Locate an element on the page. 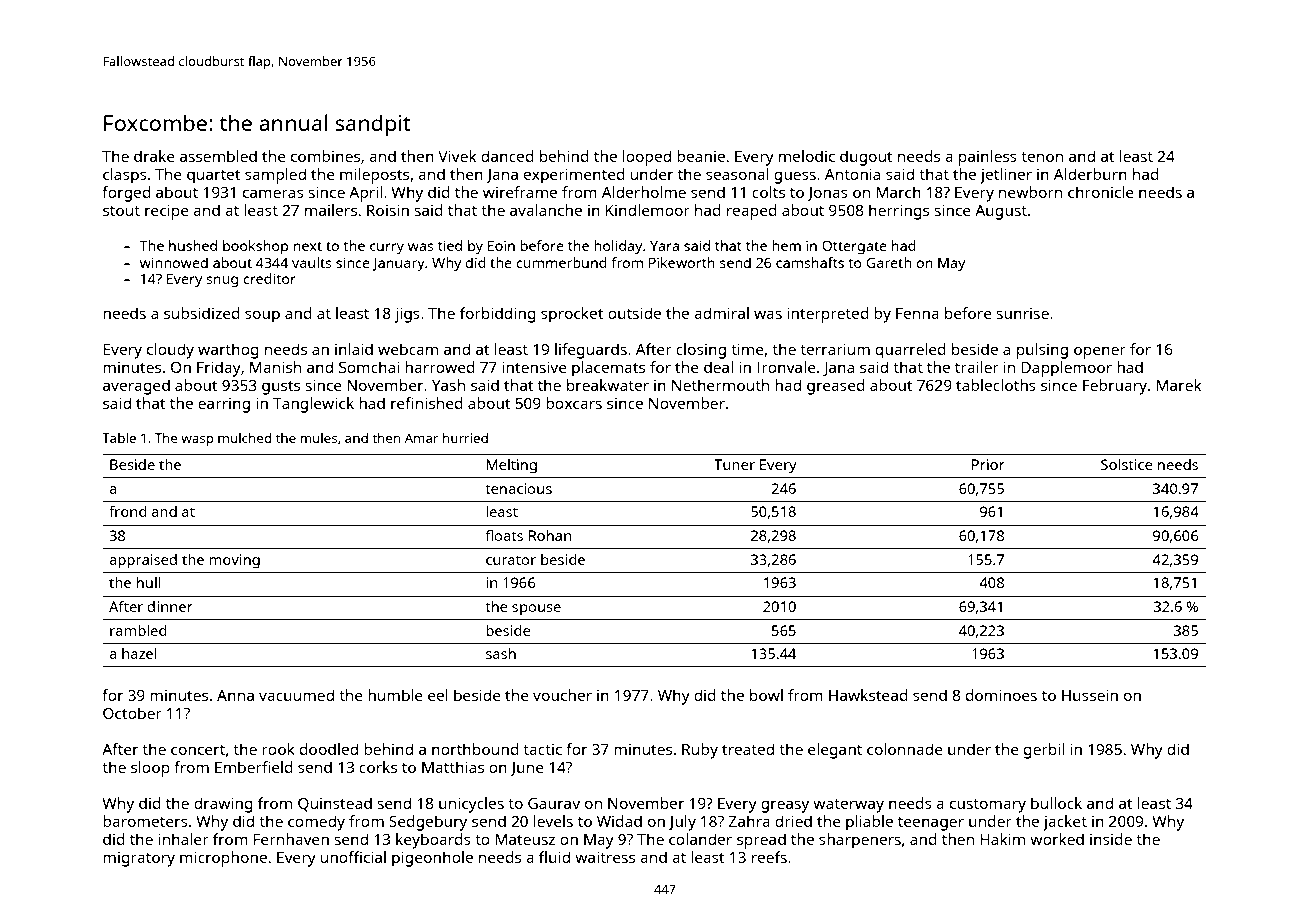  Hawkstead is located at coordinates (868, 695).
